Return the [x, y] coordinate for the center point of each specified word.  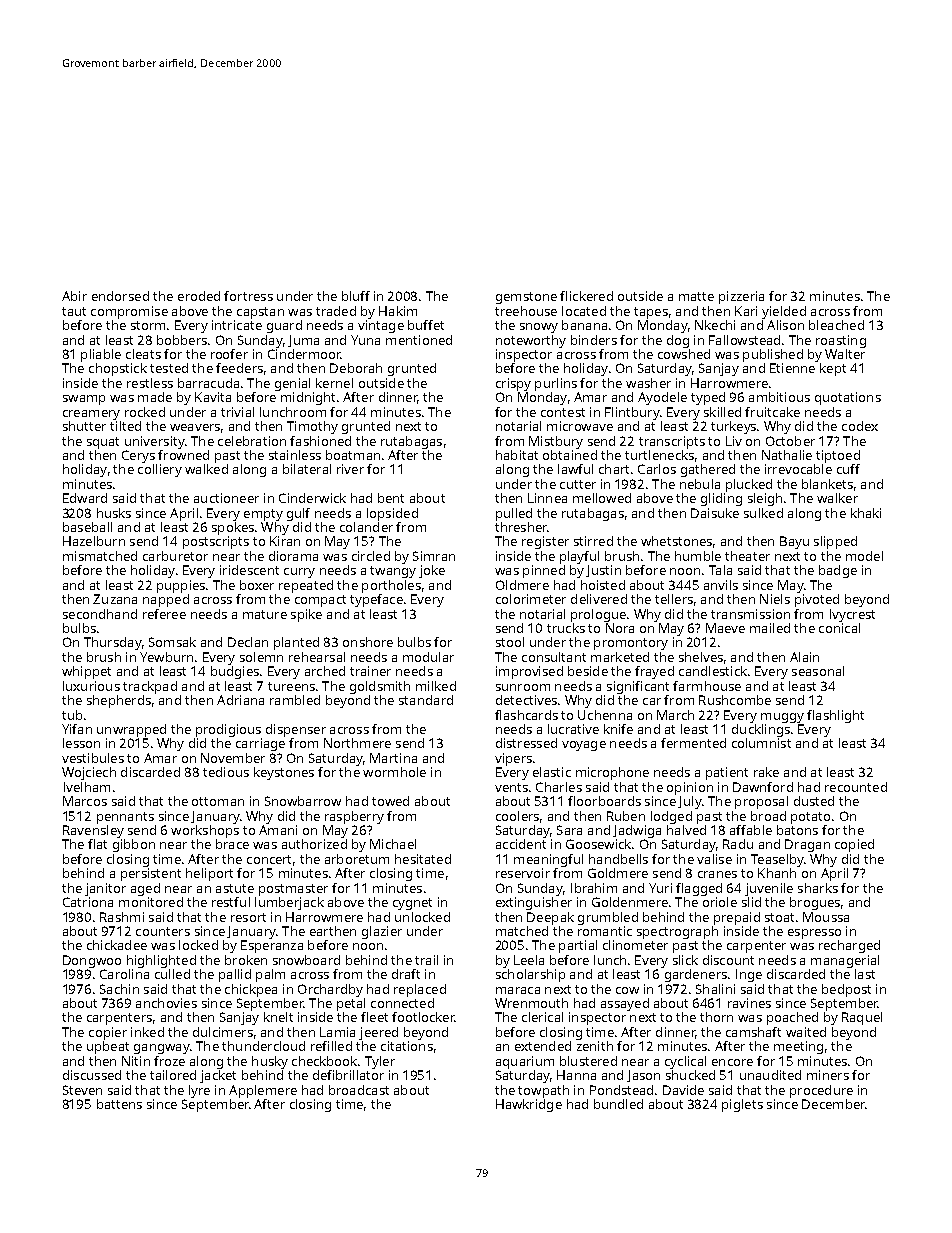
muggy [782, 718]
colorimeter [531, 599]
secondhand [100, 614]
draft [406, 974]
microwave [580, 426]
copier [108, 1033]
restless [150, 383]
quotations [848, 398]
